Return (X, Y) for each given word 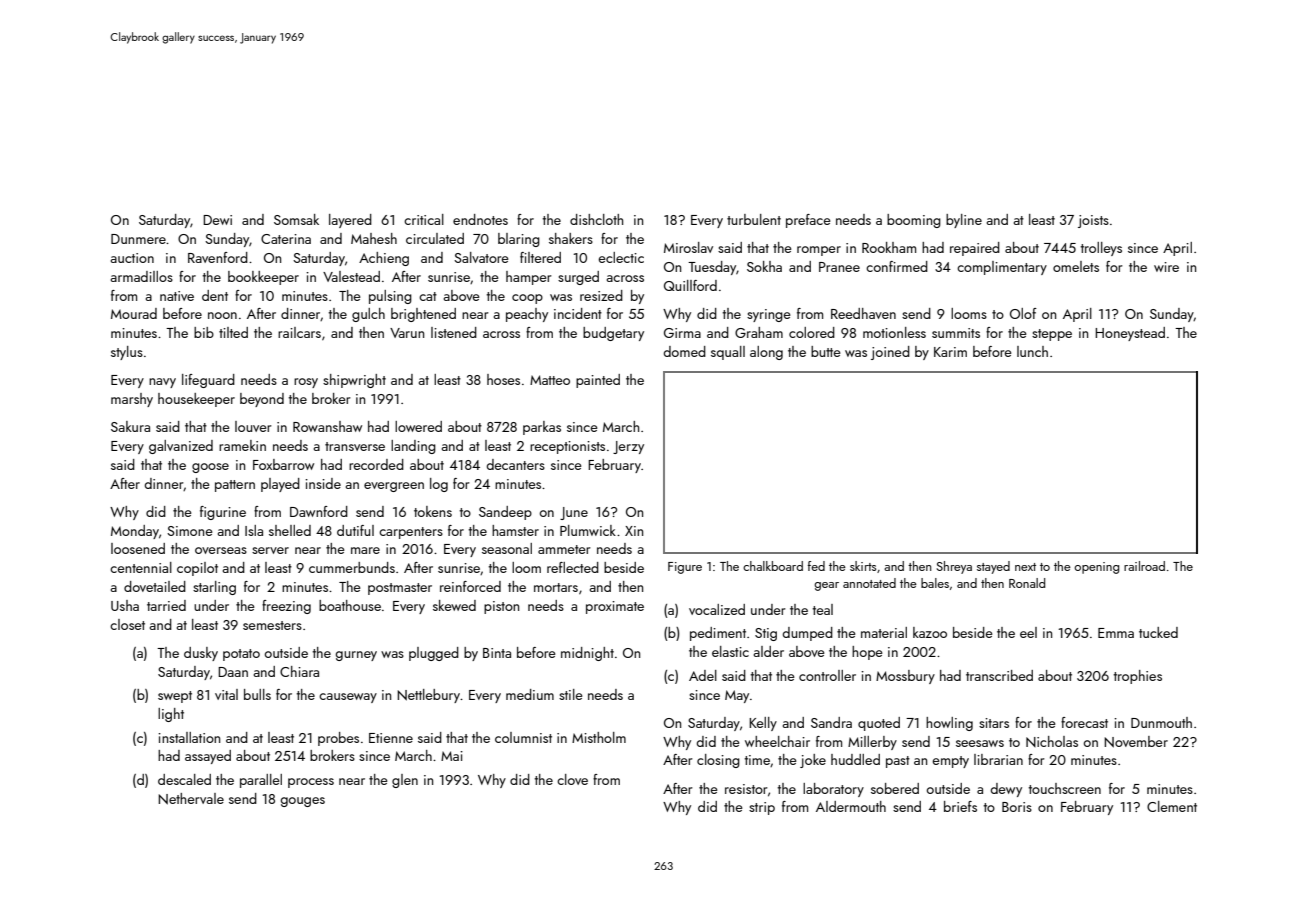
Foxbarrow (283, 464)
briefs (960, 806)
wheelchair (777, 741)
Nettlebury (429, 696)
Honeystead (1130, 334)
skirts (863, 566)
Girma (682, 333)
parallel (261, 781)
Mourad (134, 313)
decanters (515, 464)
